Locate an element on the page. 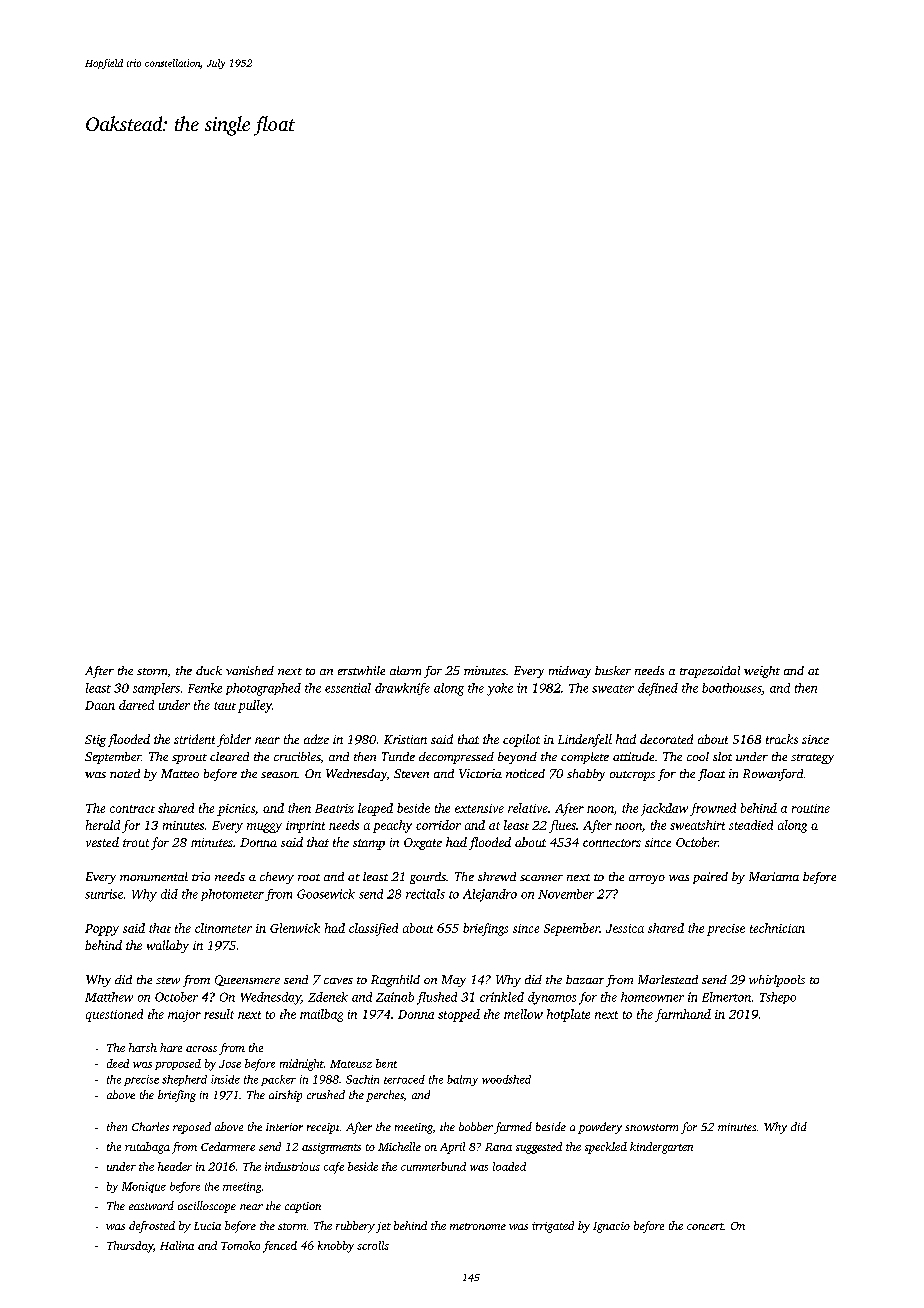 Image resolution: width=924 pixels, height=1308 pixels. irrigated is located at coordinates (553, 1227).
